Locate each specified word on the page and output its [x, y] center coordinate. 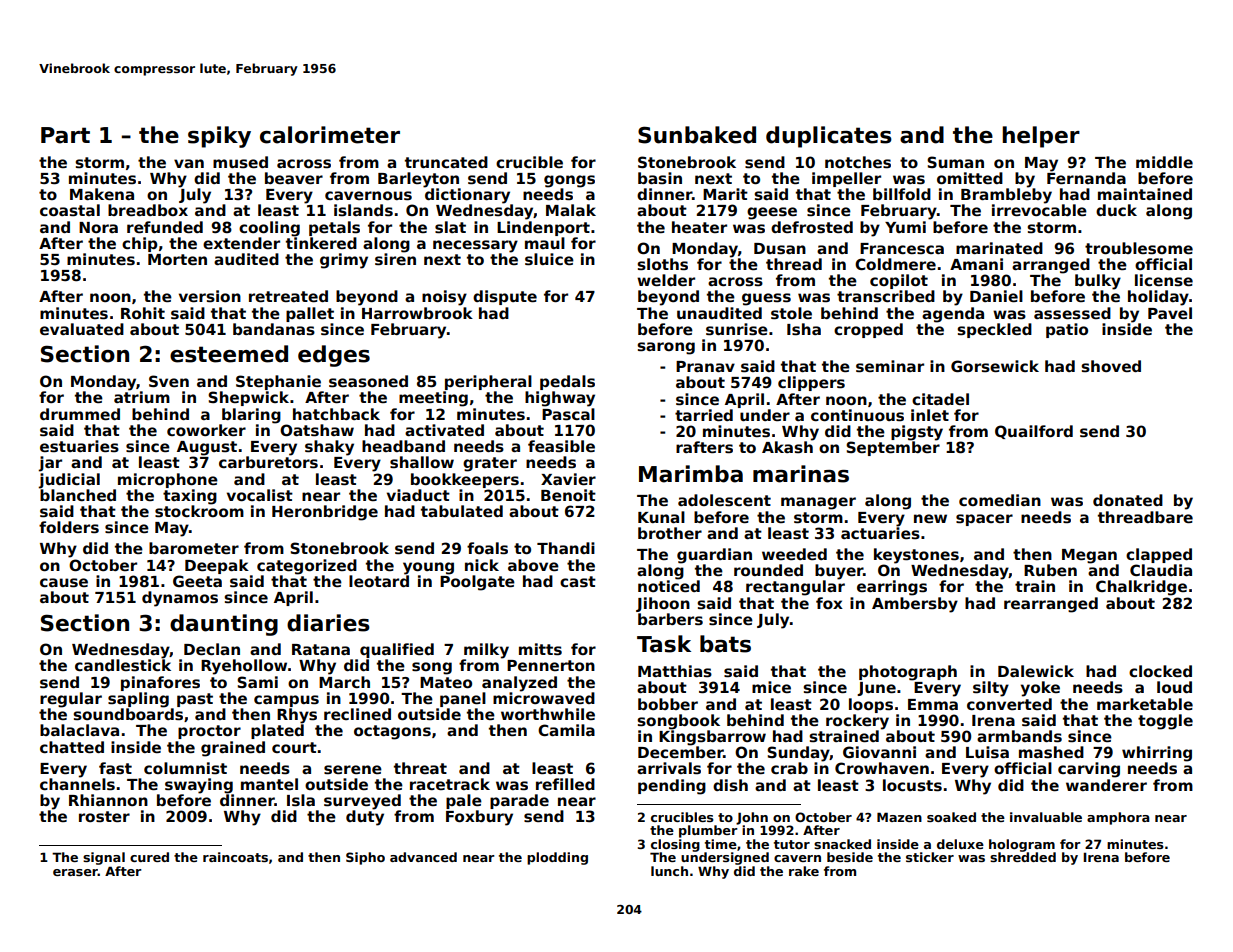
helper [1041, 137]
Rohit [143, 313]
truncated [446, 162]
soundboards [128, 714]
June [876, 689]
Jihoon [663, 604]
